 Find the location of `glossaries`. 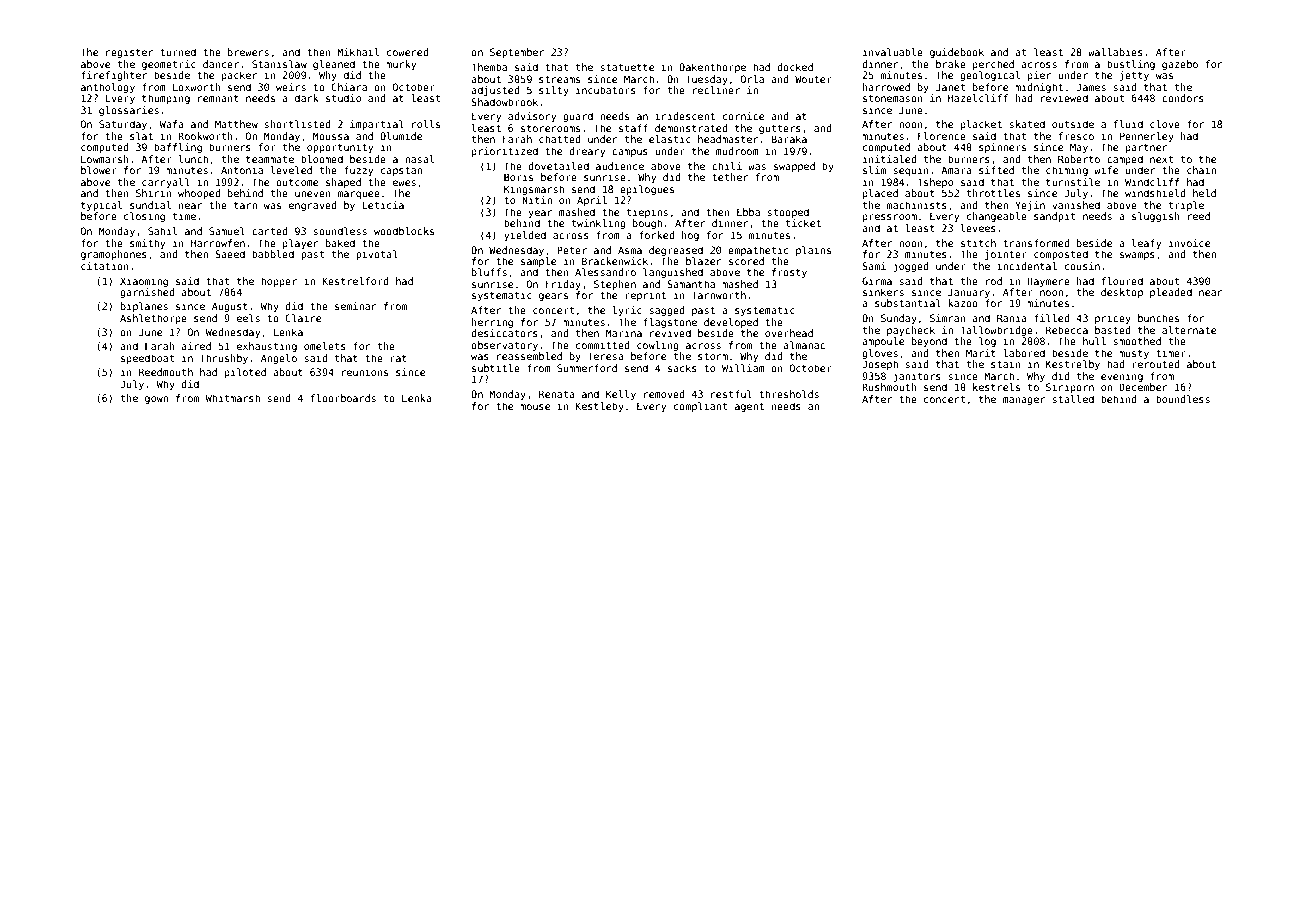

glossaries is located at coordinates (129, 111).
